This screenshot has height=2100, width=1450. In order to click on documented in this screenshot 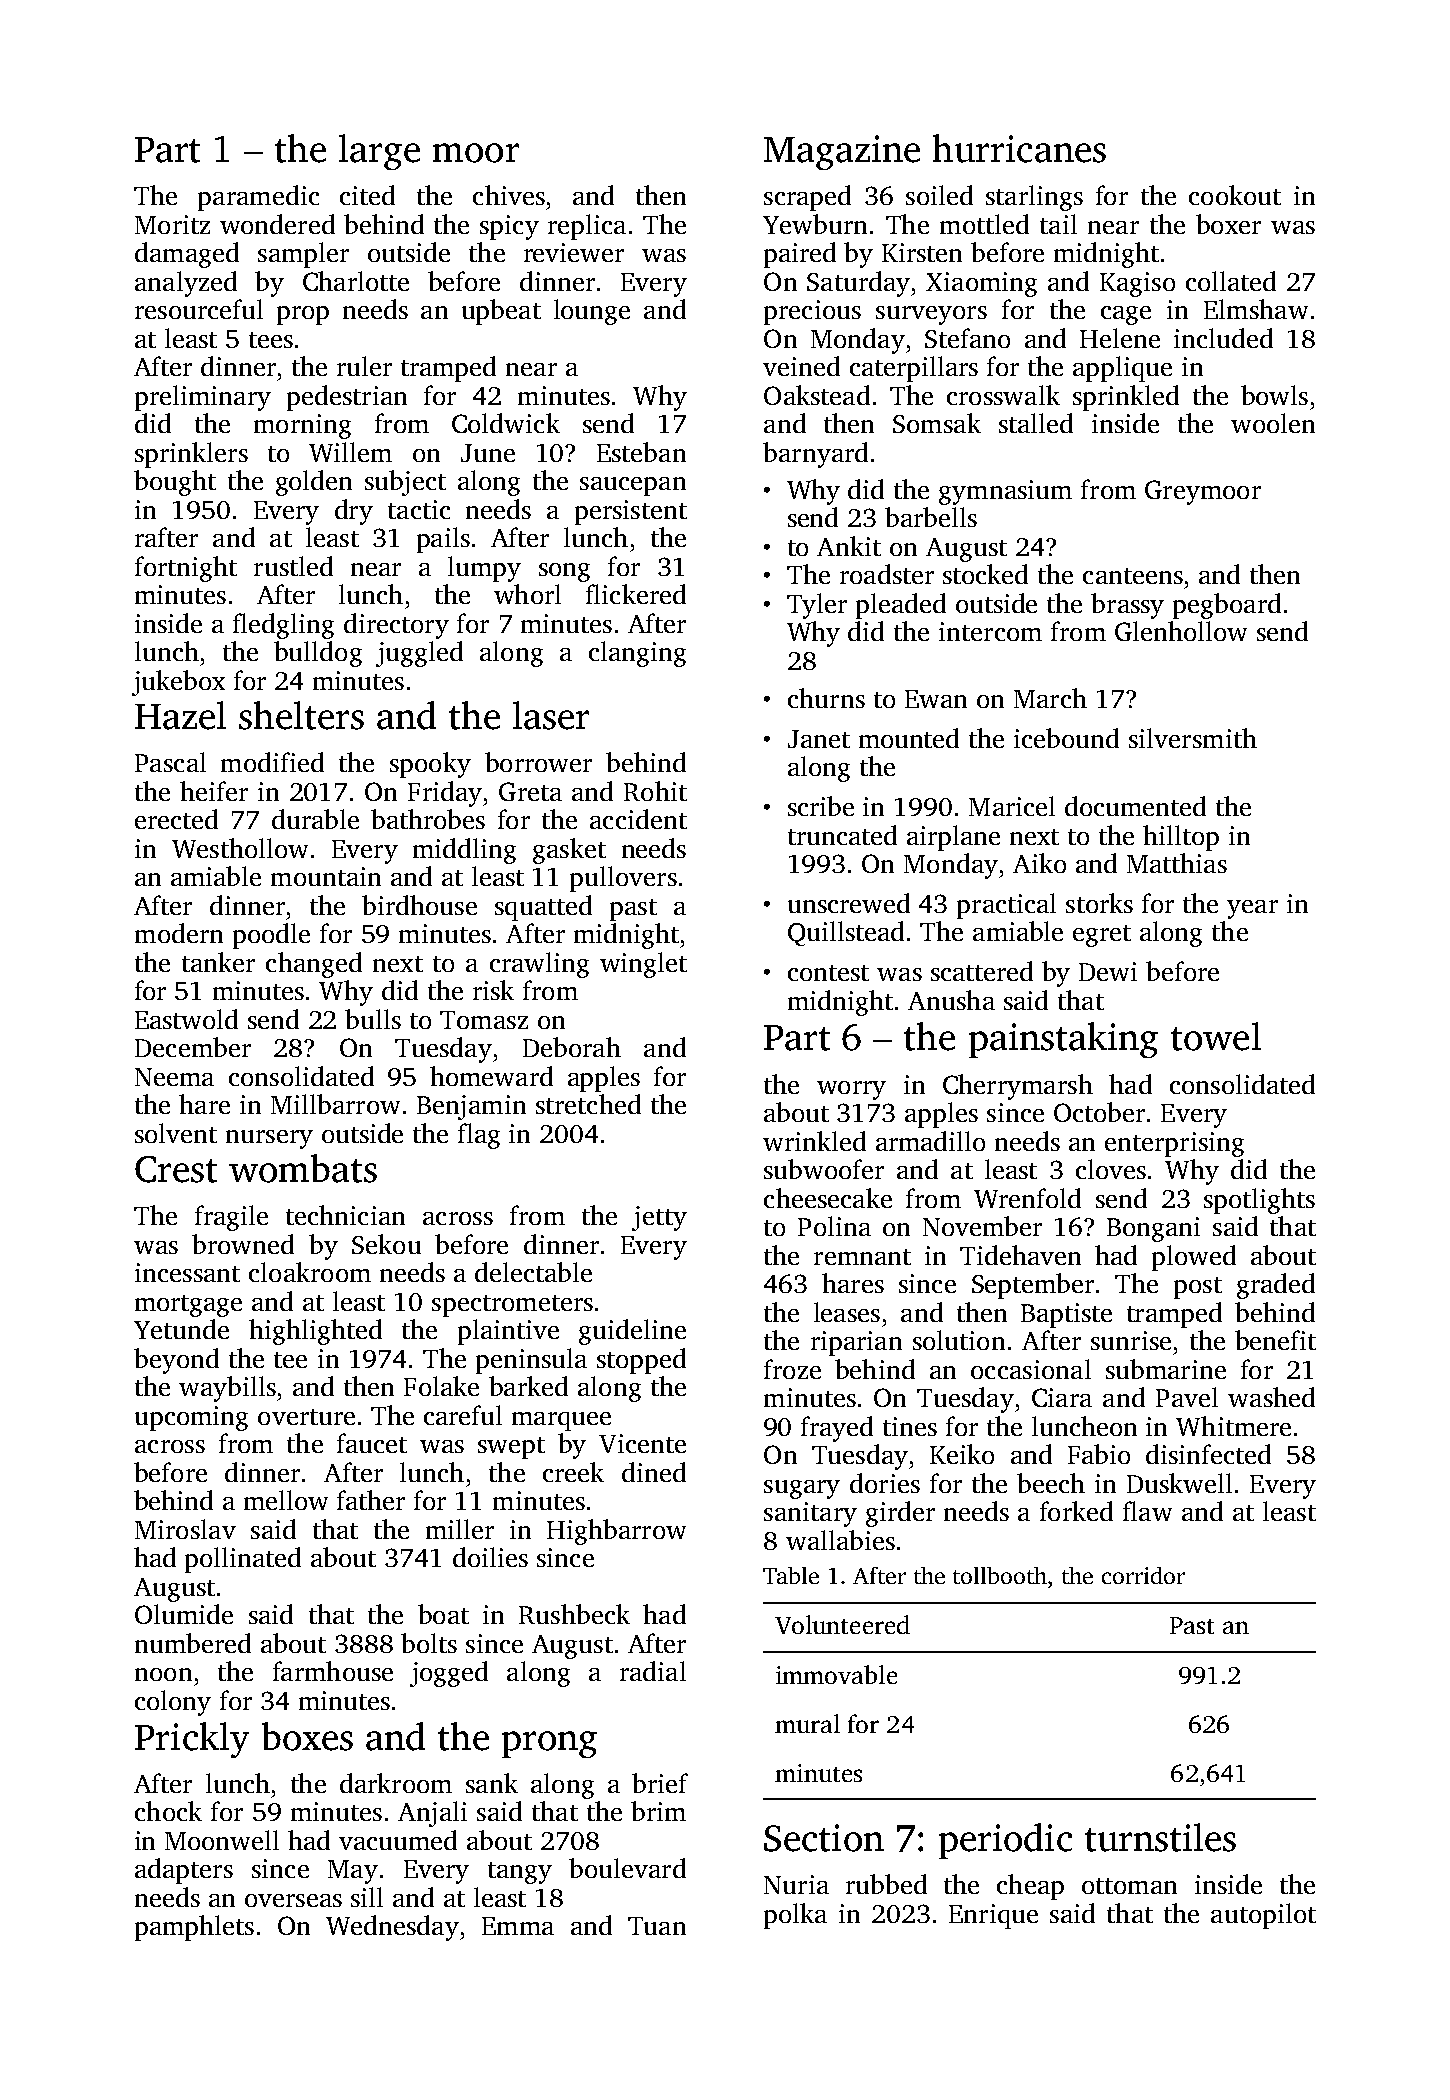, I will do `click(1135, 806)`.
